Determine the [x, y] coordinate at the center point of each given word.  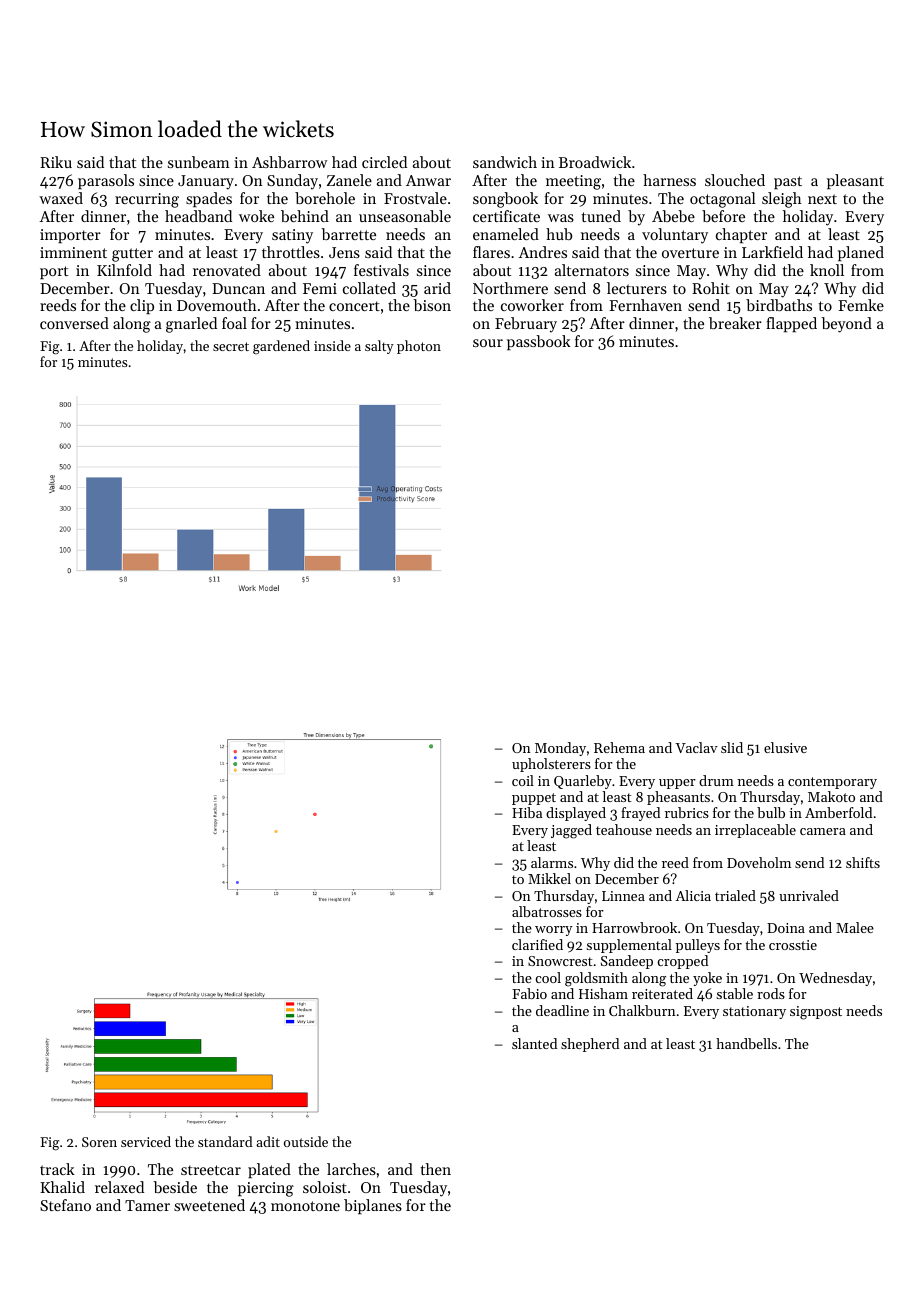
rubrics [687, 812]
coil [523, 780]
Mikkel [549, 878]
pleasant [855, 181]
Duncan [238, 288]
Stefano [65, 1205]
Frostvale [415, 198]
